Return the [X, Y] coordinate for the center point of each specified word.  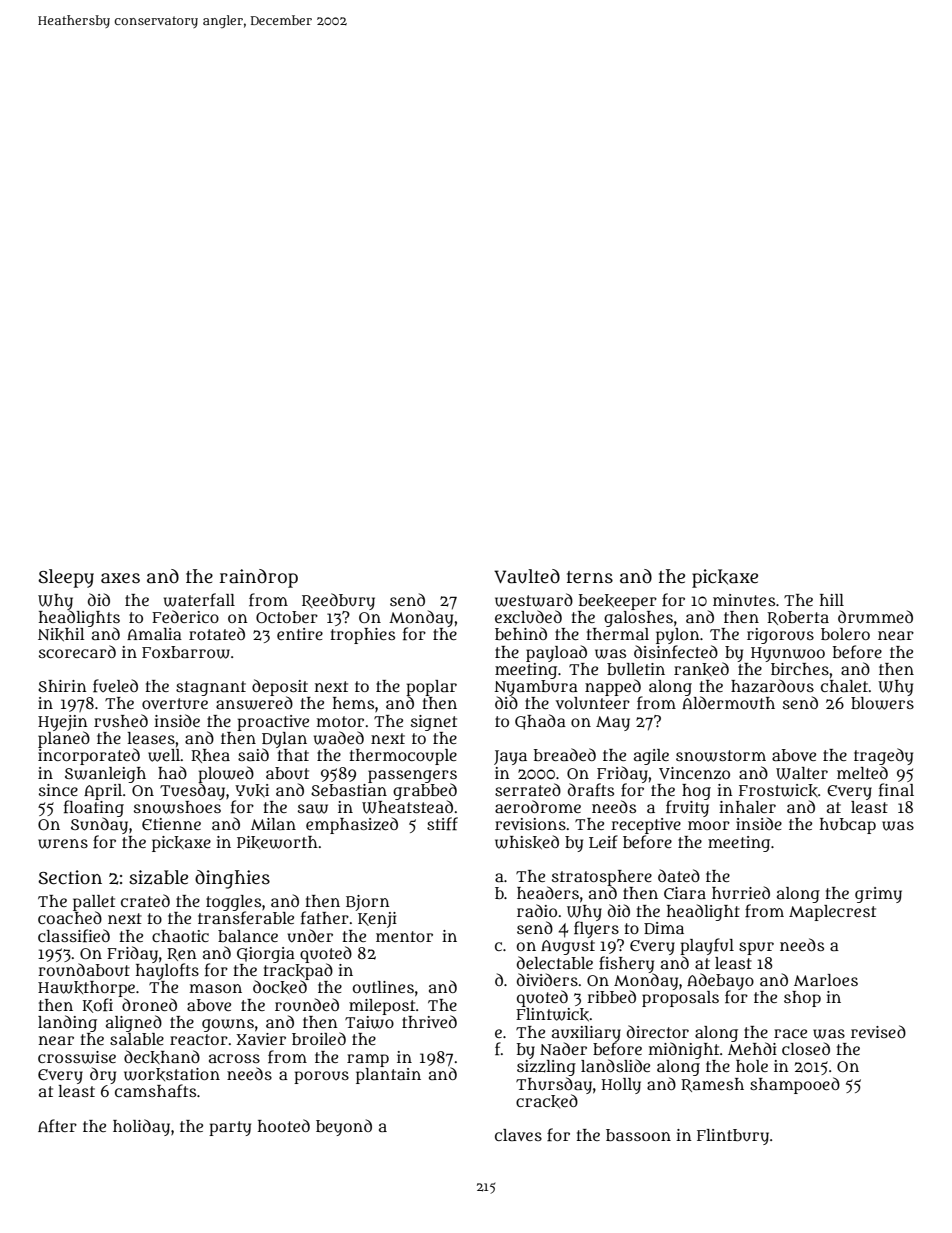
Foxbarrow [186, 652]
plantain [388, 1076]
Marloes [826, 980]
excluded [528, 616]
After [57, 1126]
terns [590, 577]
